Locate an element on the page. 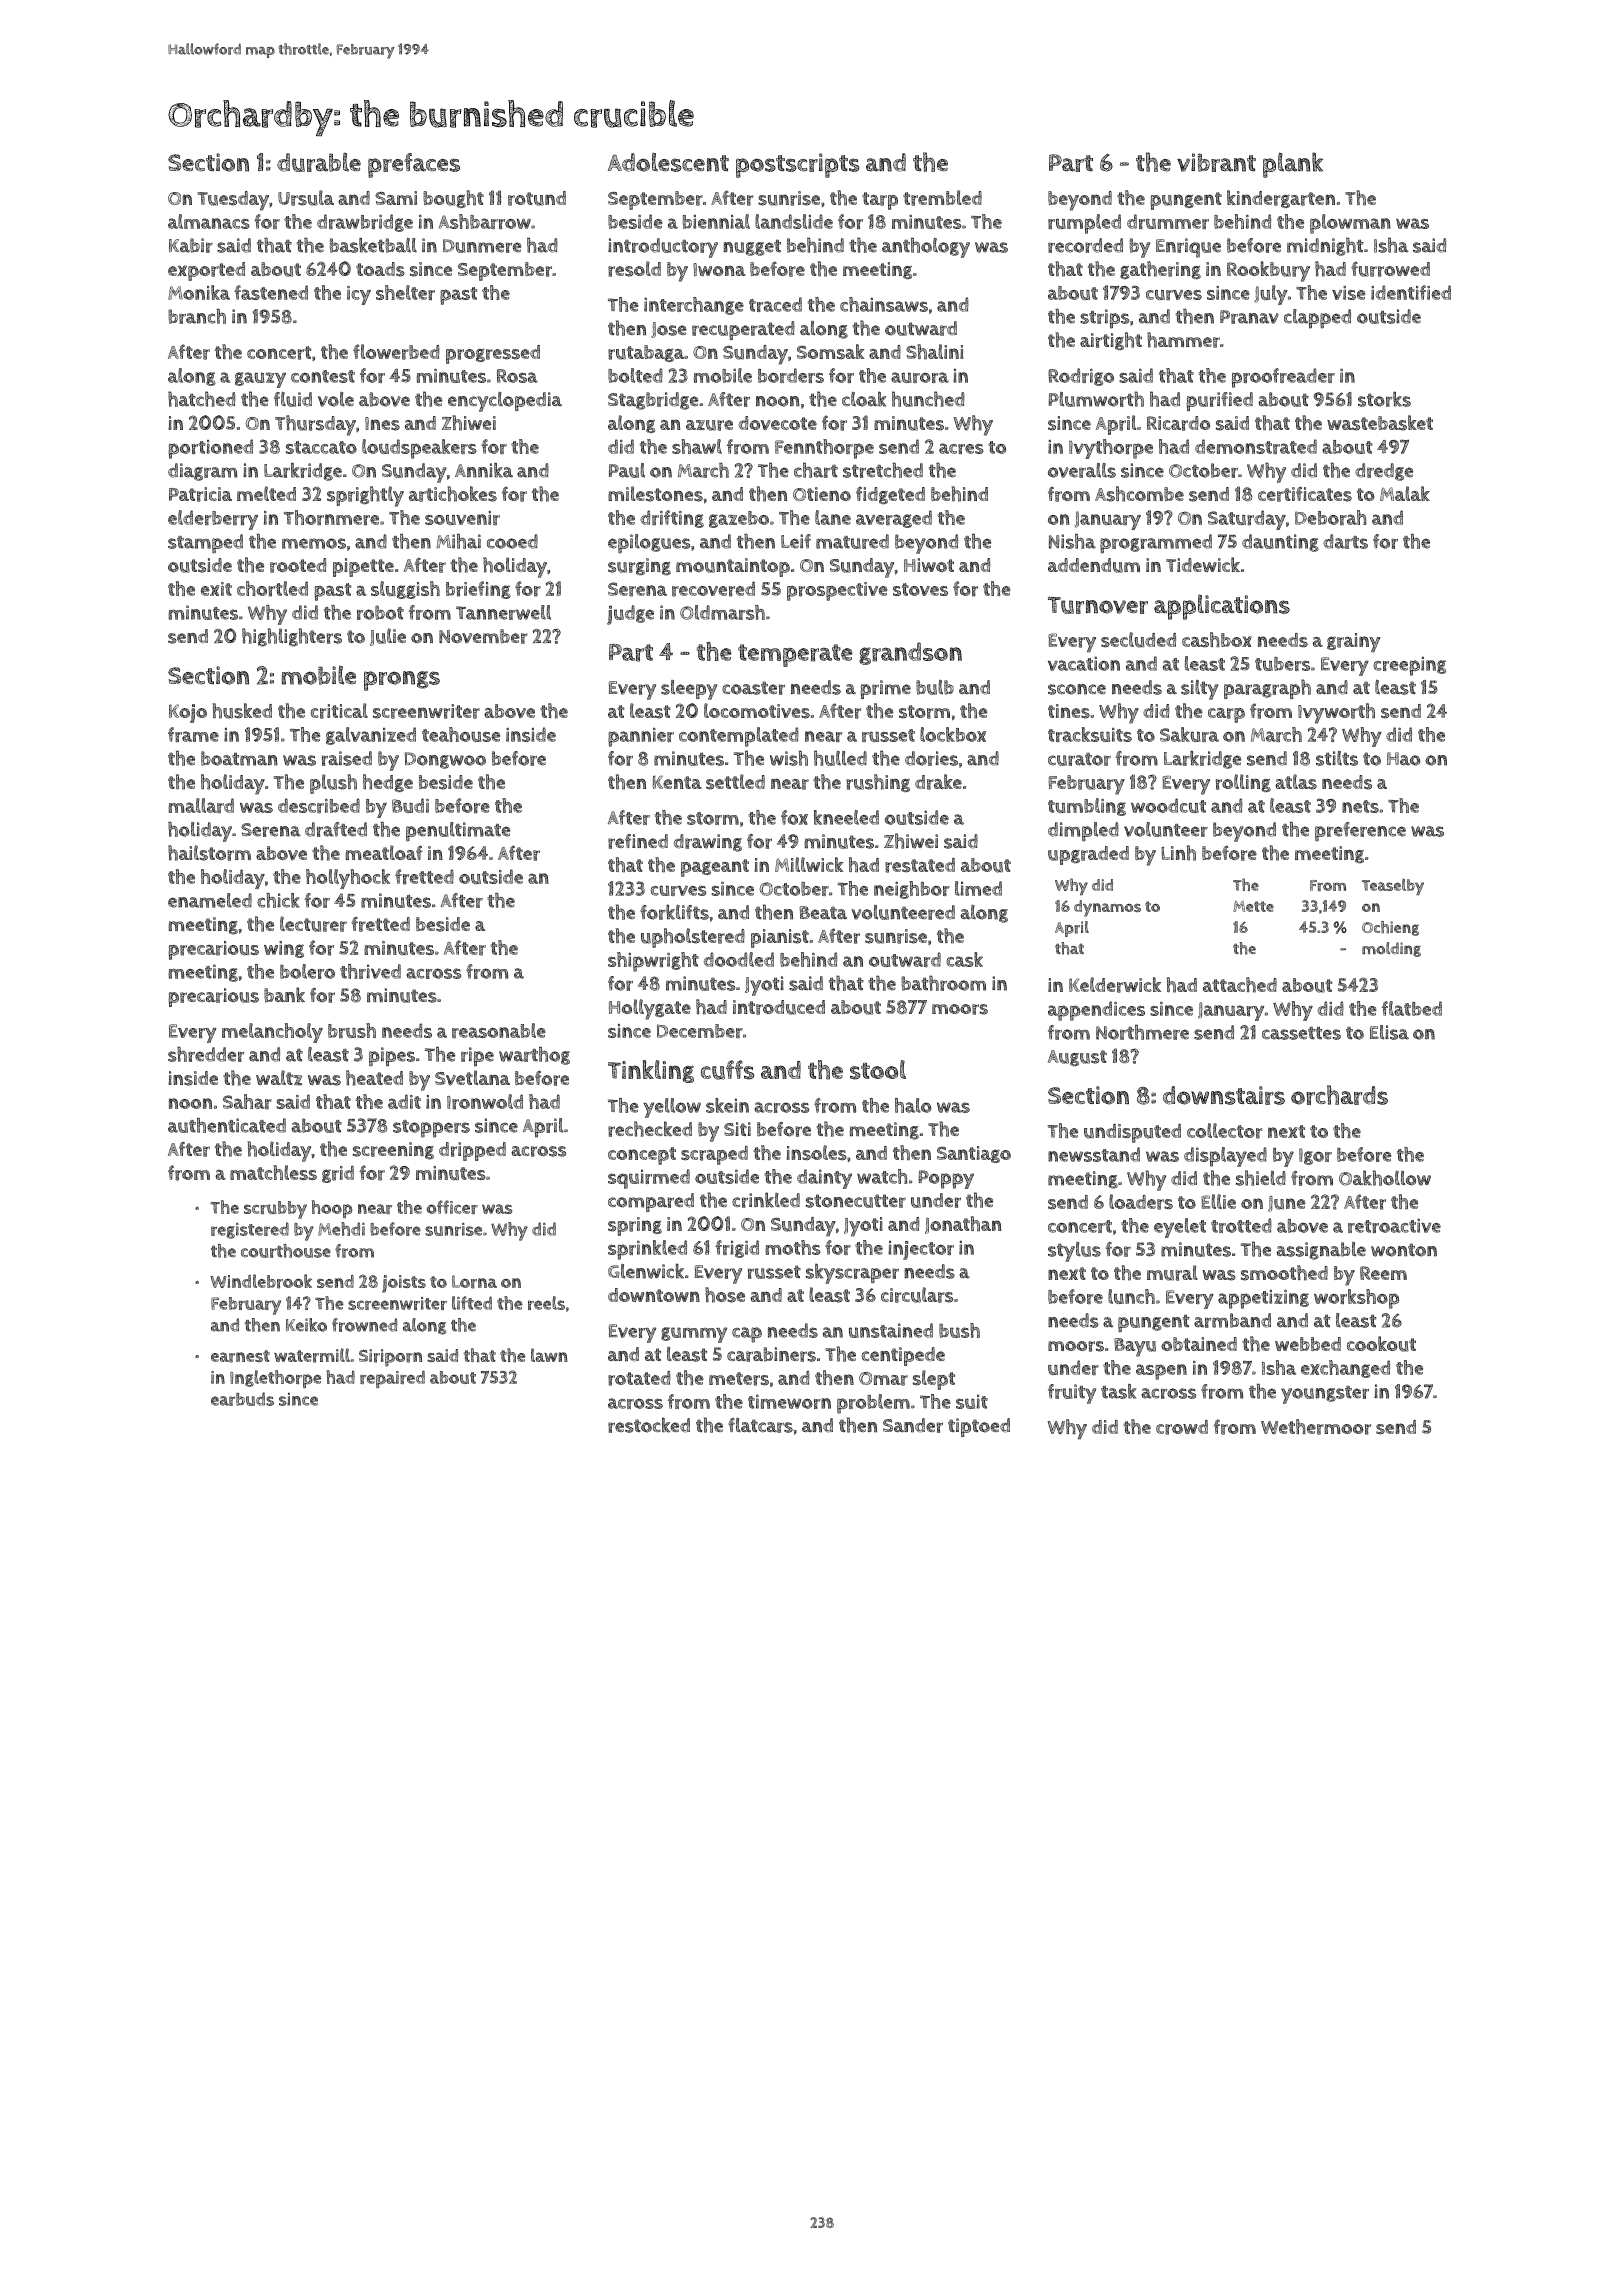 The image size is (1620, 2292). durable is located at coordinates (319, 162).
